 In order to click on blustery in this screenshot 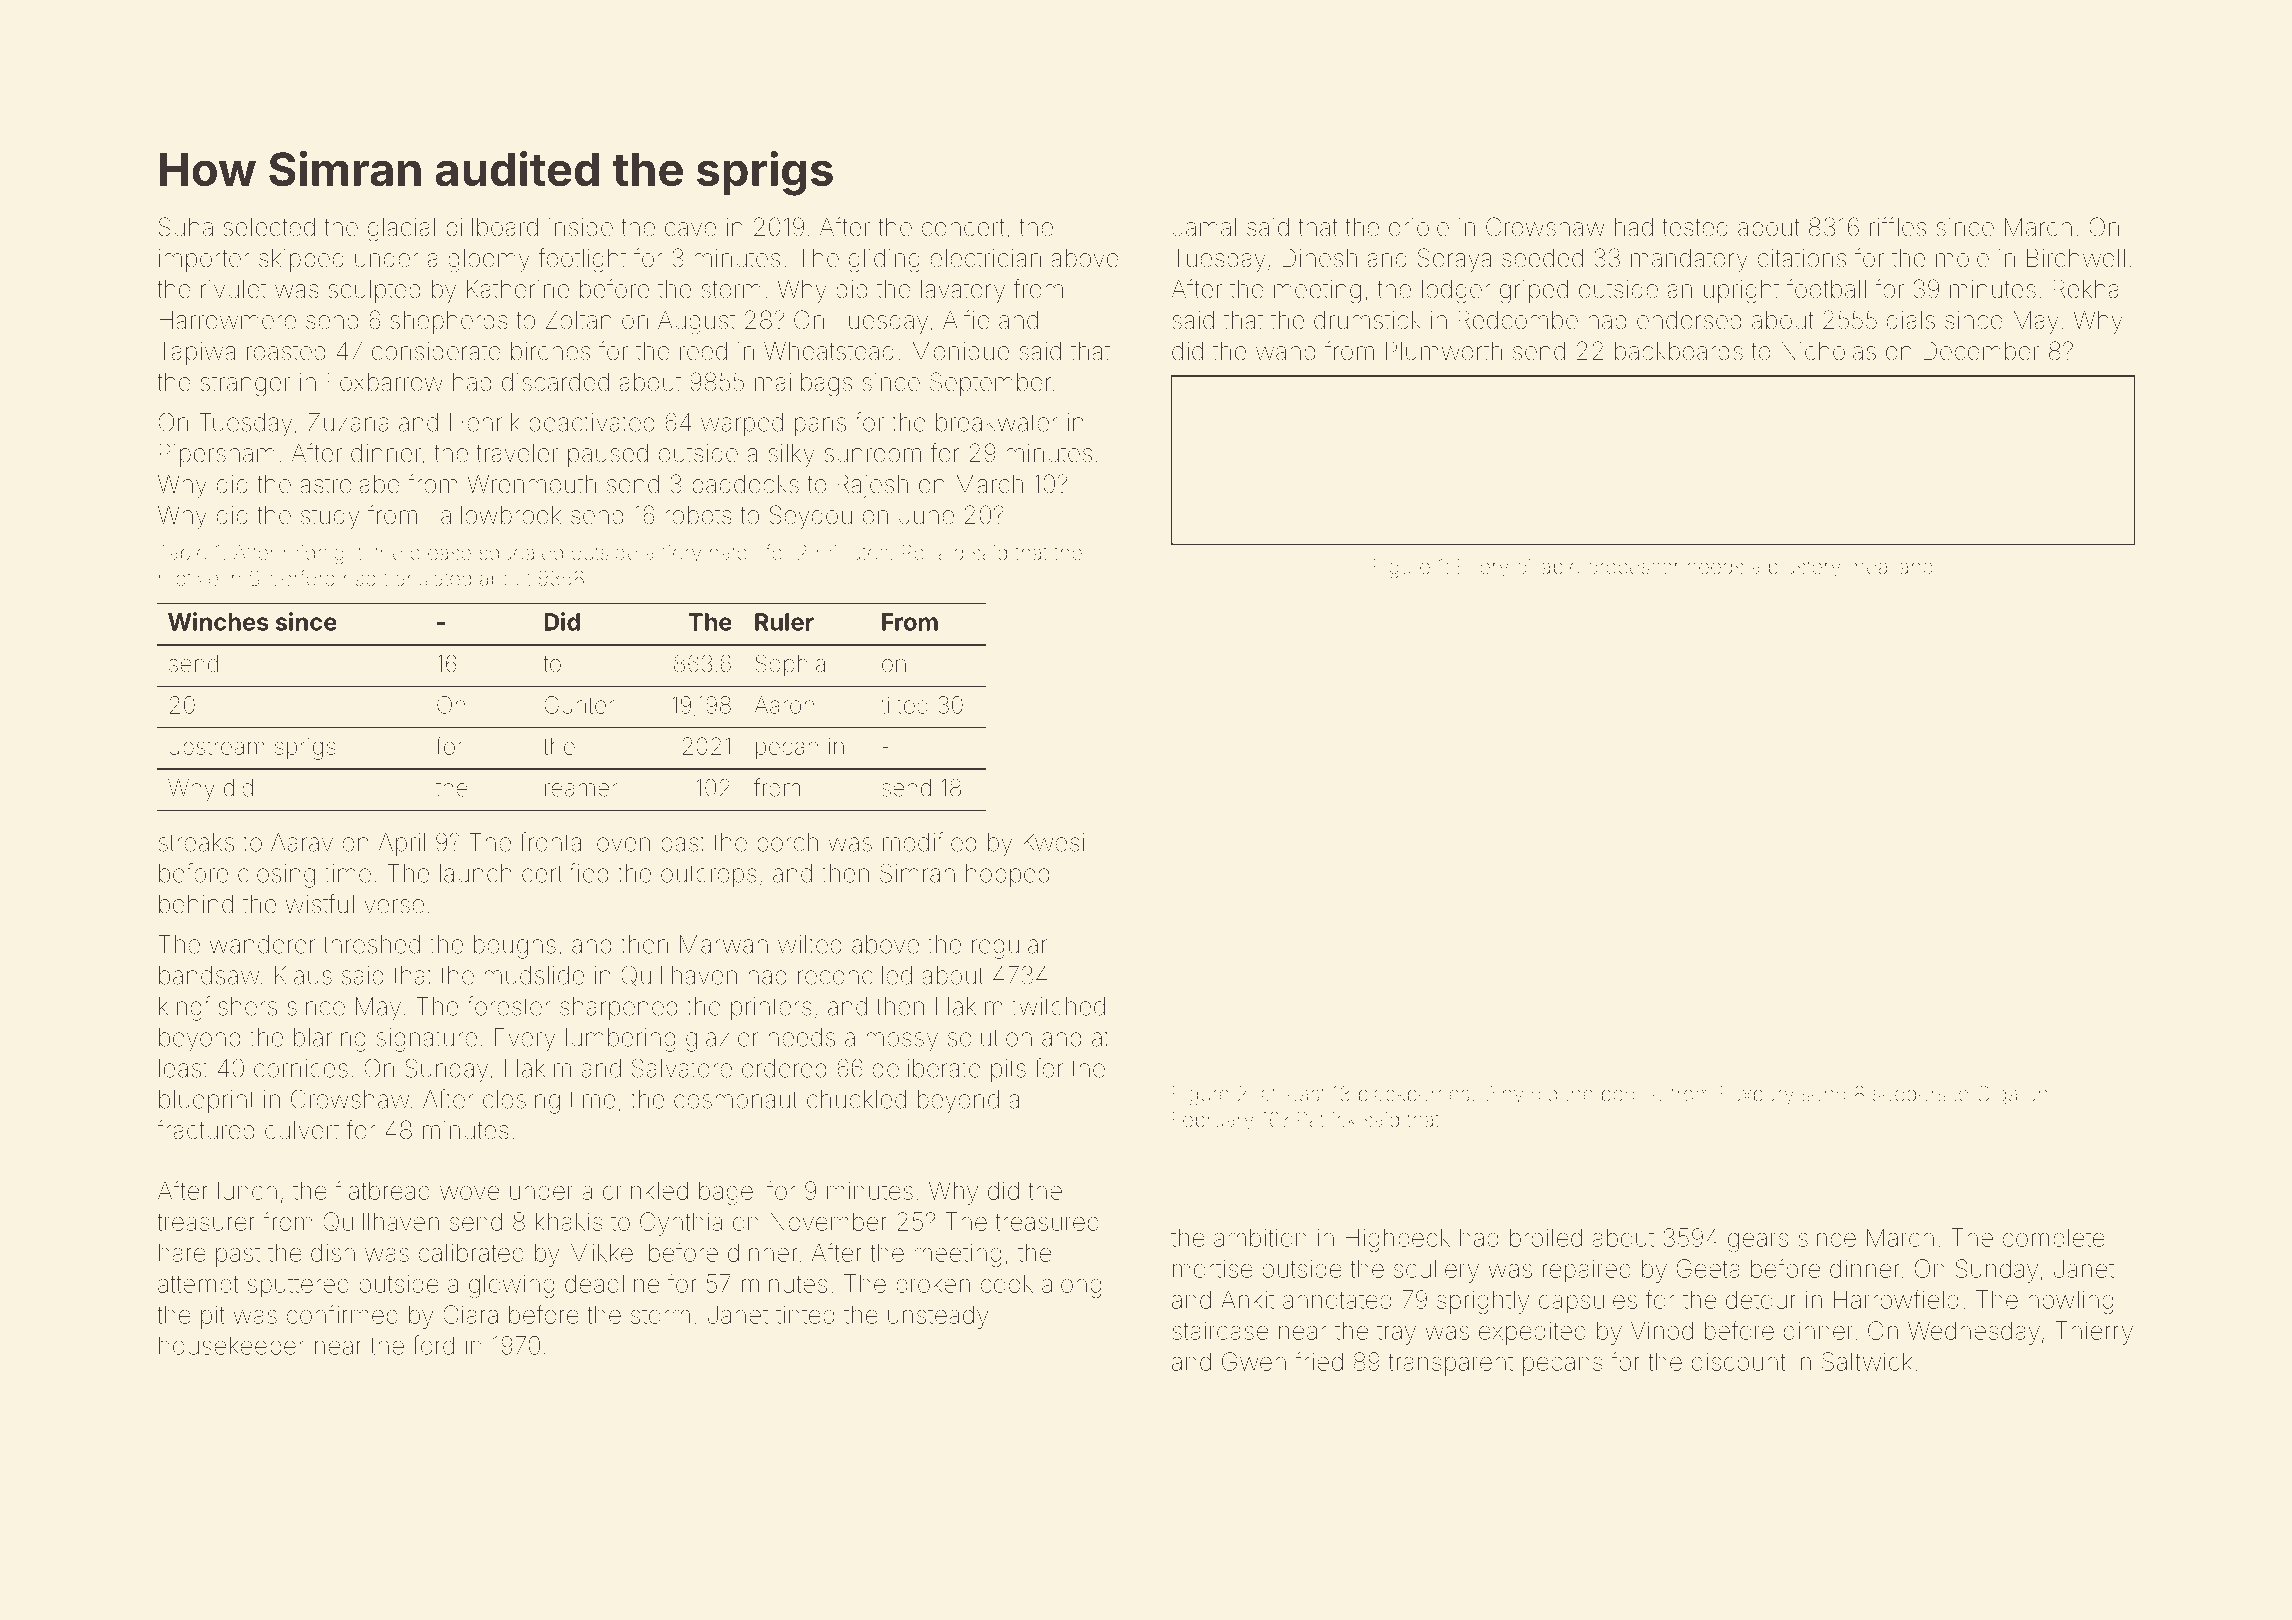, I will do `click(1805, 569)`.
